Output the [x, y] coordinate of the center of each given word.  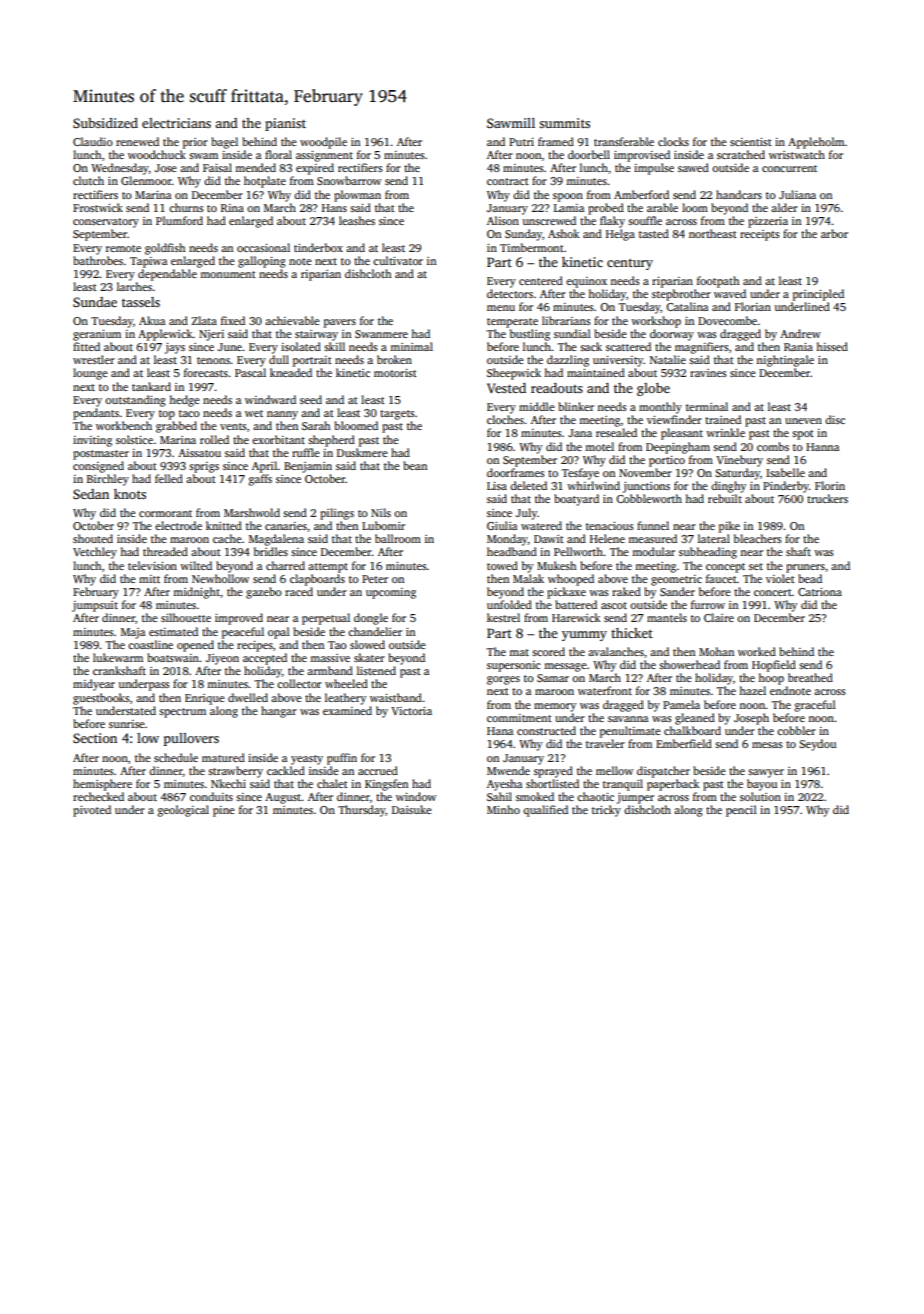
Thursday [362, 811]
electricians [176, 123]
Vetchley [95, 553]
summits [564, 123]
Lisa [497, 486]
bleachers [758, 538]
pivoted [92, 811]
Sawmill [511, 123]
